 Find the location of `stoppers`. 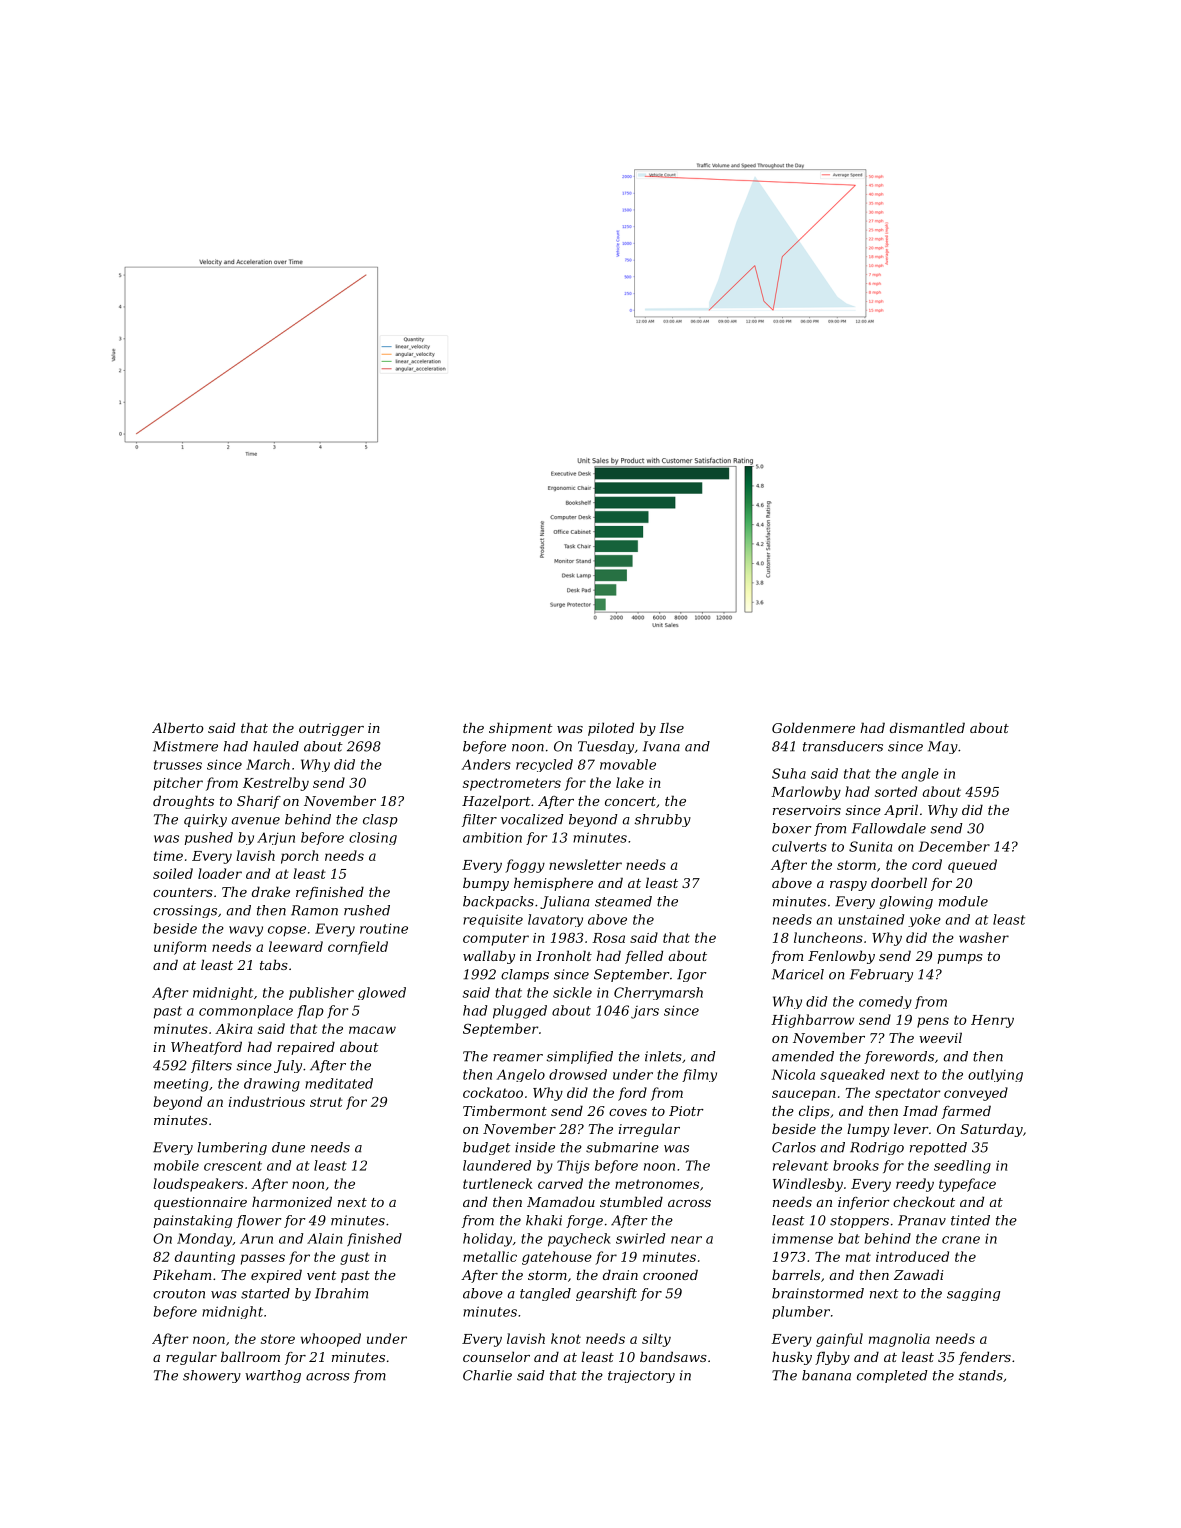

stoppers is located at coordinates (859, 1222).
